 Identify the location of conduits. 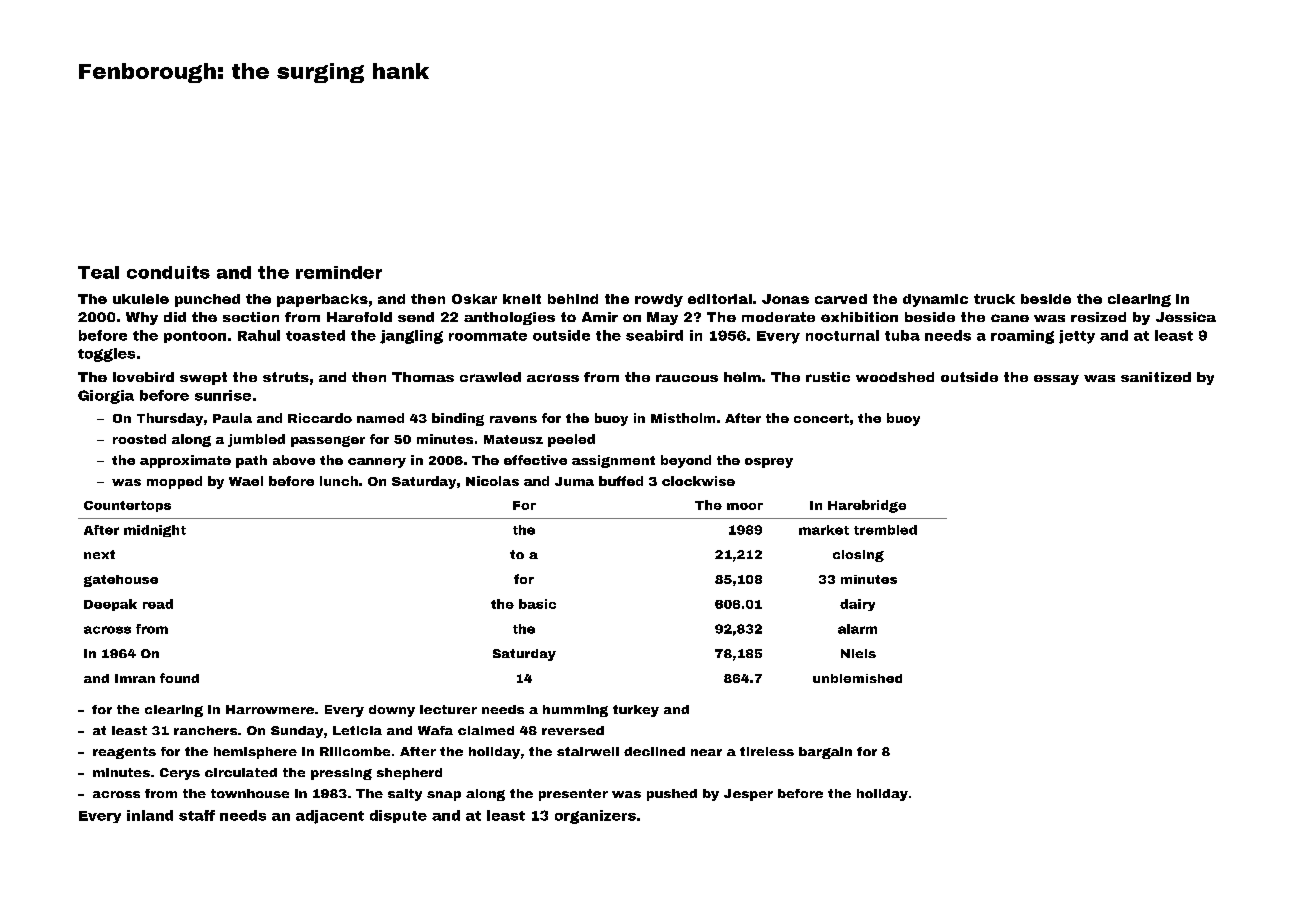
(168, 272).
